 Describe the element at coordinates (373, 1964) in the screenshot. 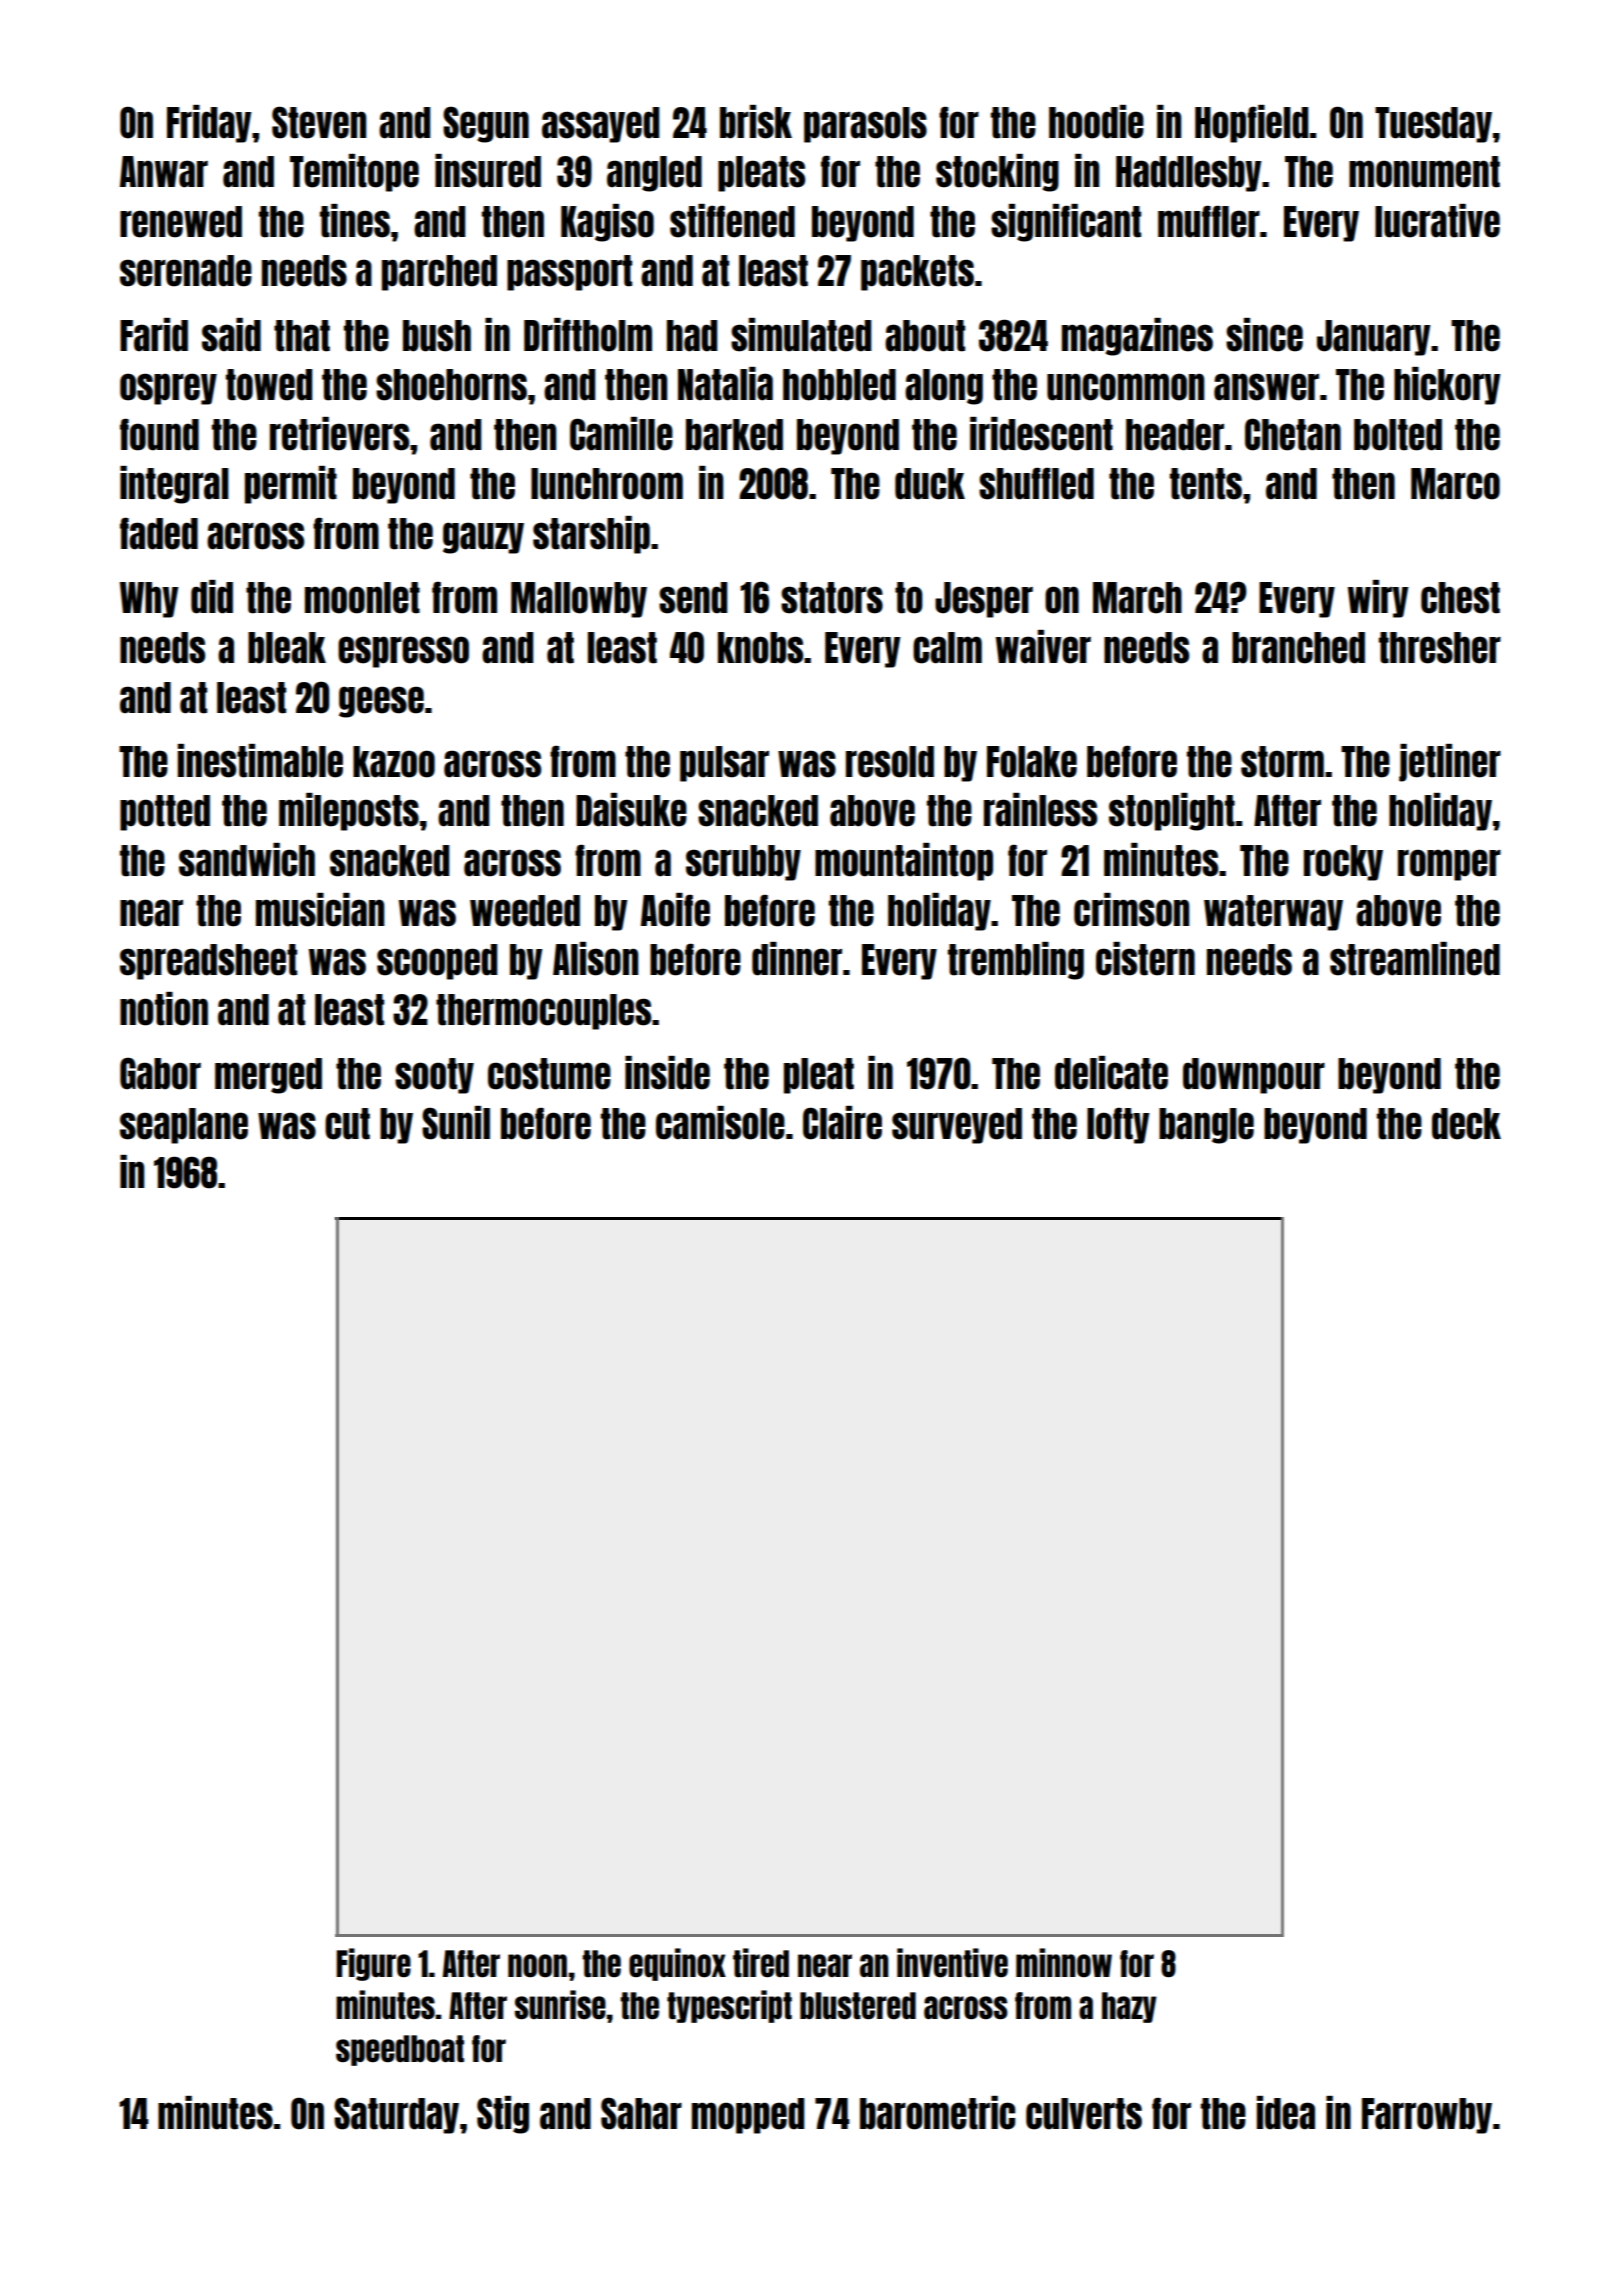

I see `Figure` at that location.
